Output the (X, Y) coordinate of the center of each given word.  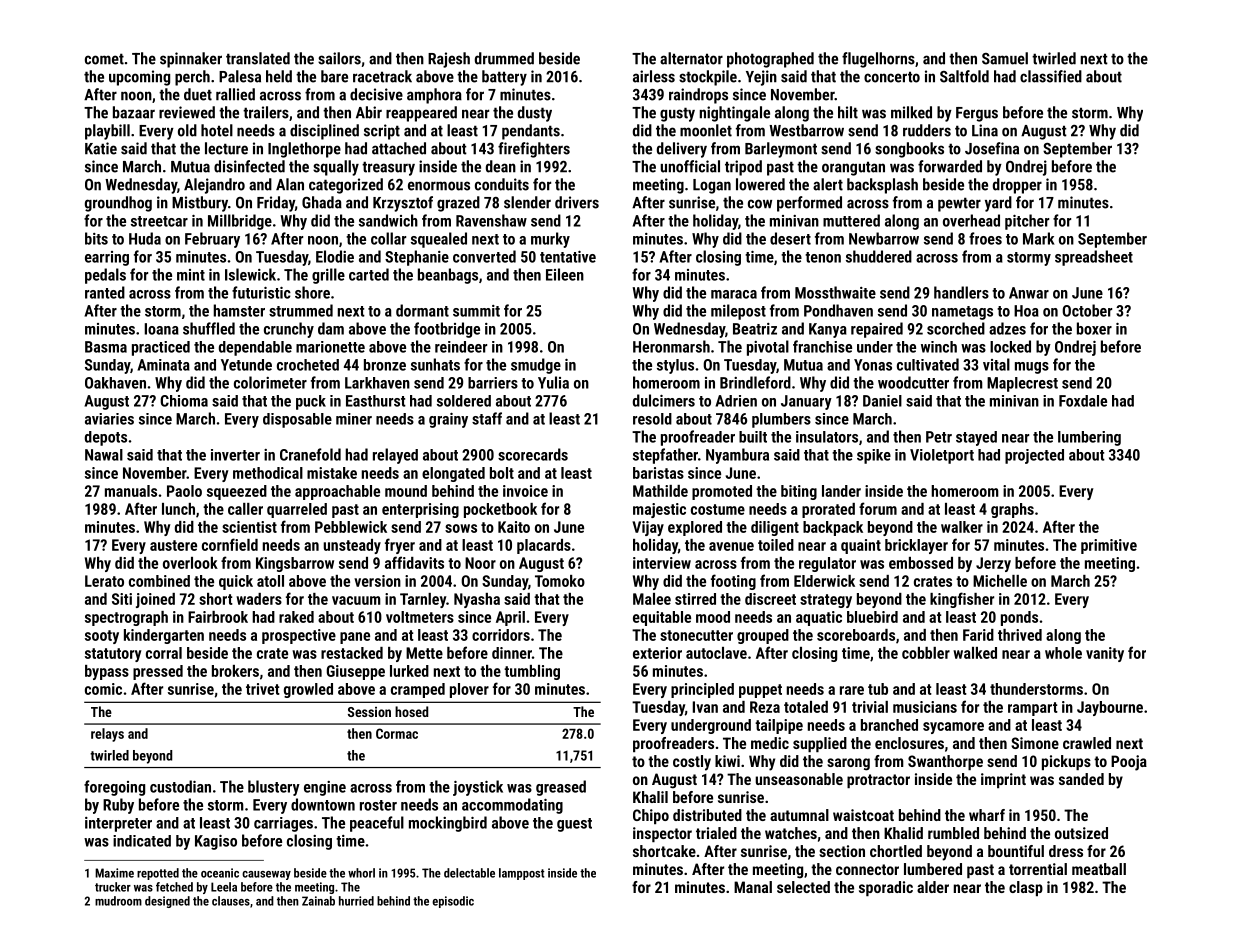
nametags (962, 313)
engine (325, 788)
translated (258, 58)
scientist (249, 527)
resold (652, 419)
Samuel (1005, 58)
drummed (504, 58)
